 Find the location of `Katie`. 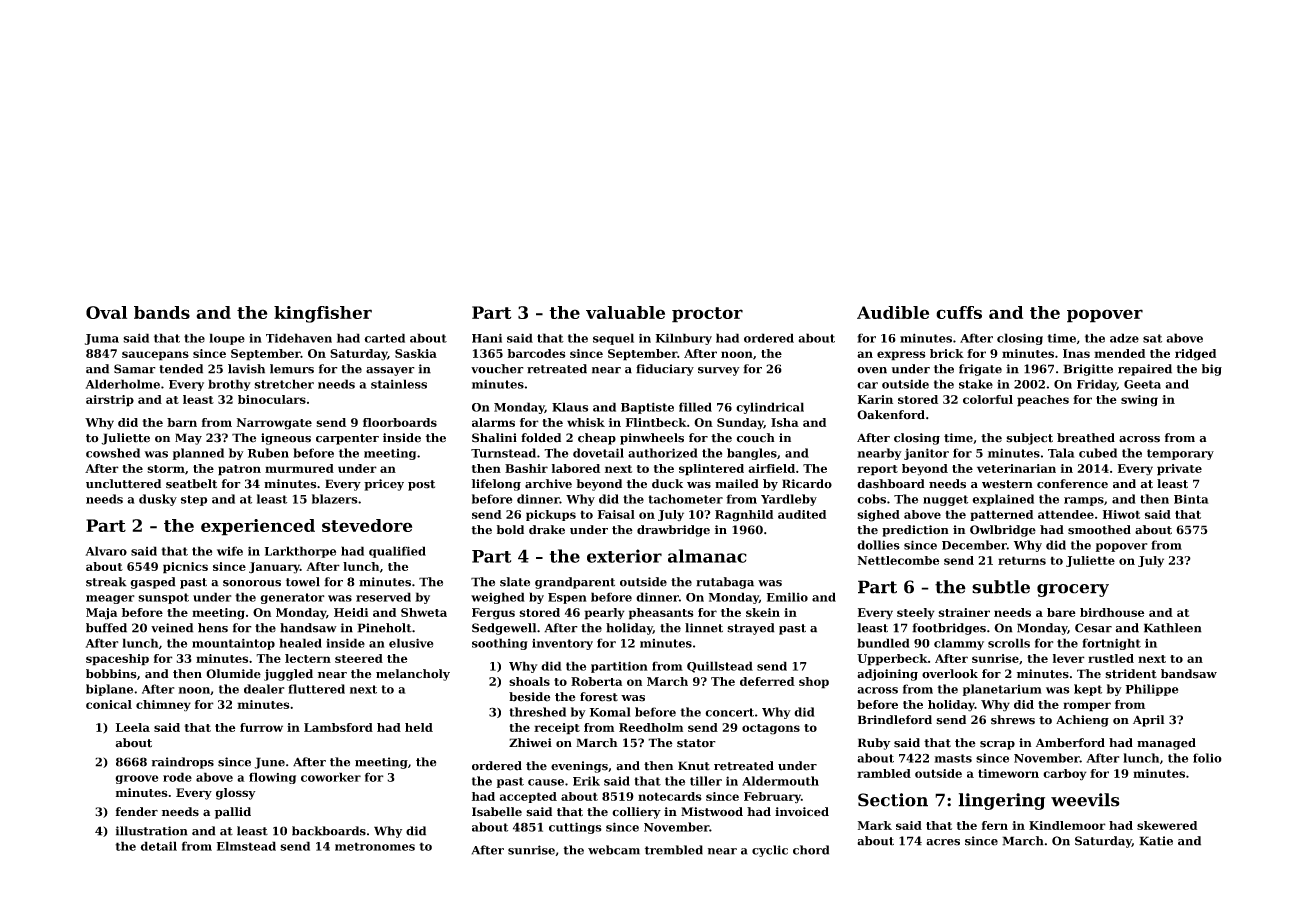

Katie is located at coordinates (1156, 841).
